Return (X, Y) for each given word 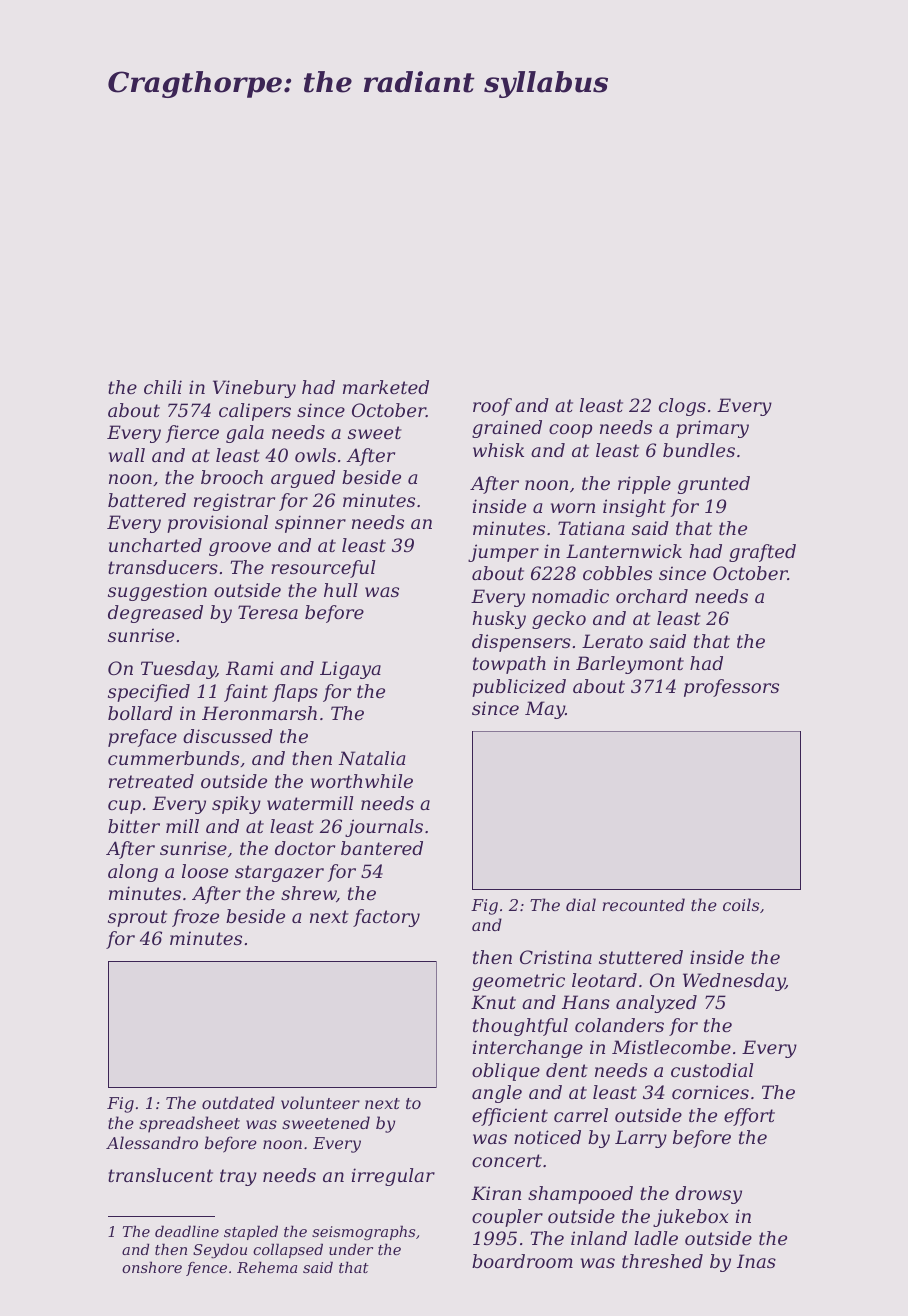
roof (492, 407)
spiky (236, 805)
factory (386, 918)
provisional (217, 524)
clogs (682, 407)
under (351, 1249)
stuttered (641, 957)
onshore (152, 1267)
